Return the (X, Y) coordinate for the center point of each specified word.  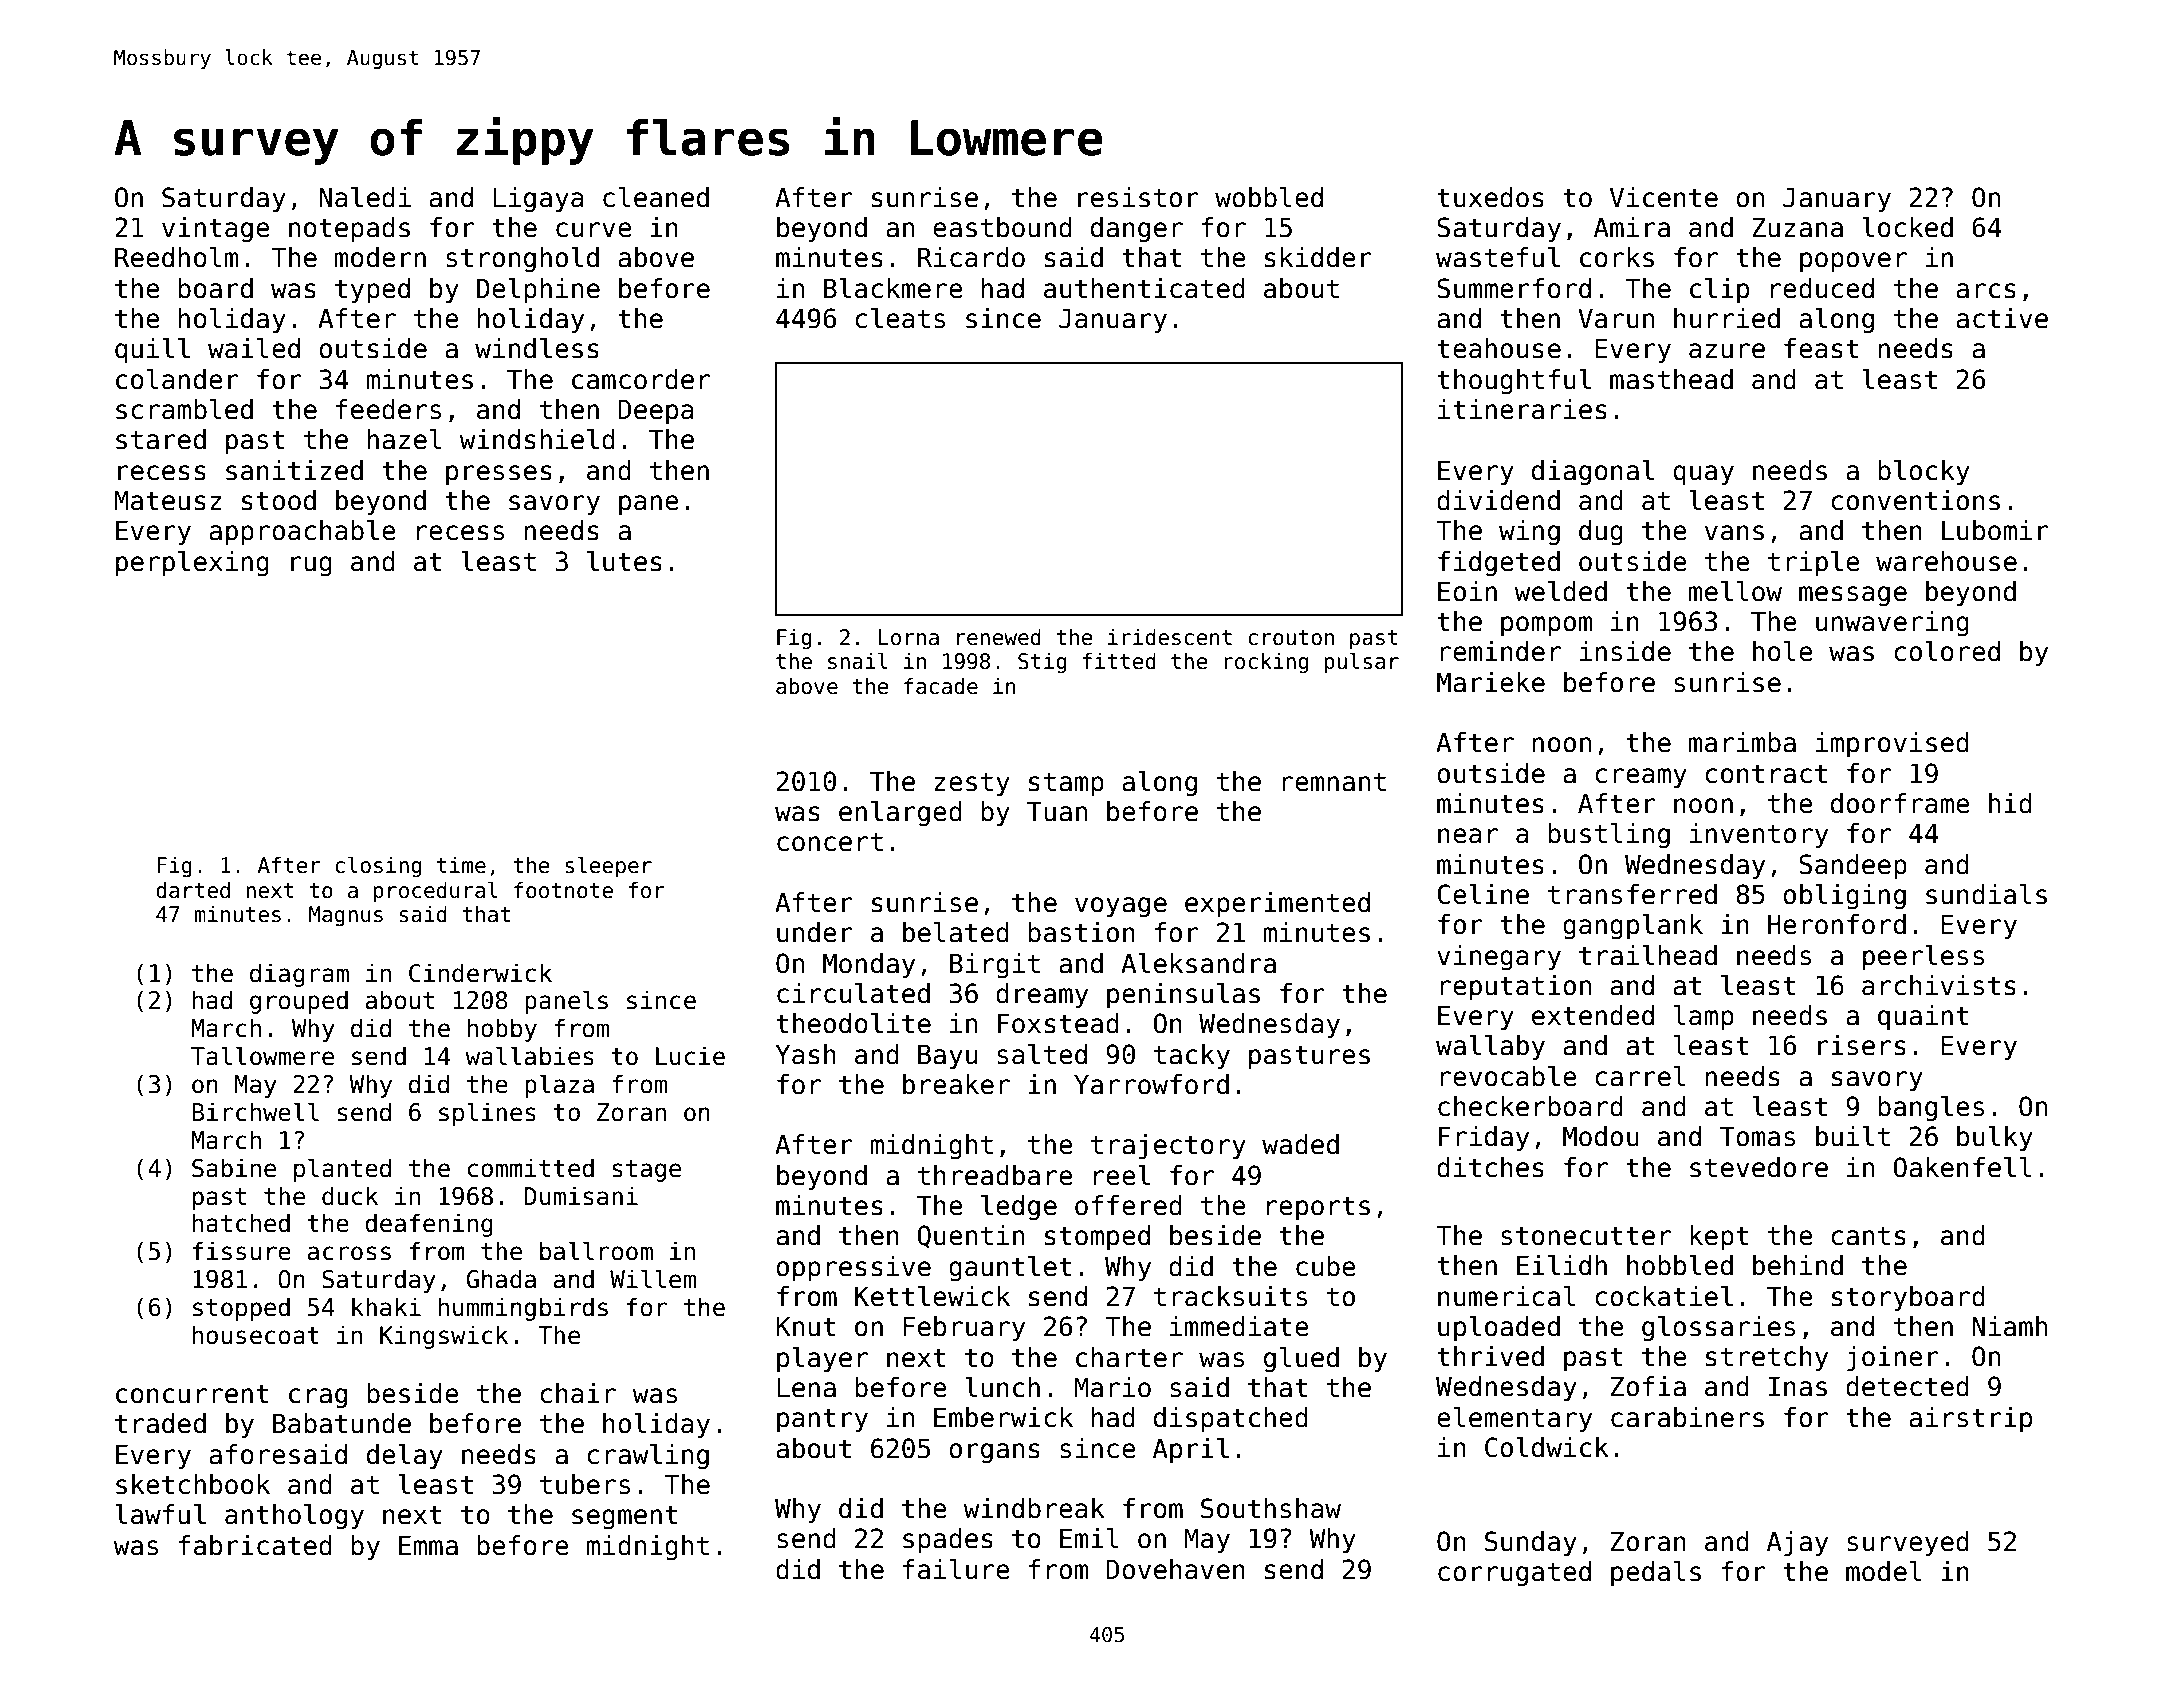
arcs (1986, 291)
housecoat (256, 1335)
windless (537, 348)
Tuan (1057, 812)
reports (1318, 1208)
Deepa (656, 412)
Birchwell (255, 1112)
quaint (1923, 1018)
